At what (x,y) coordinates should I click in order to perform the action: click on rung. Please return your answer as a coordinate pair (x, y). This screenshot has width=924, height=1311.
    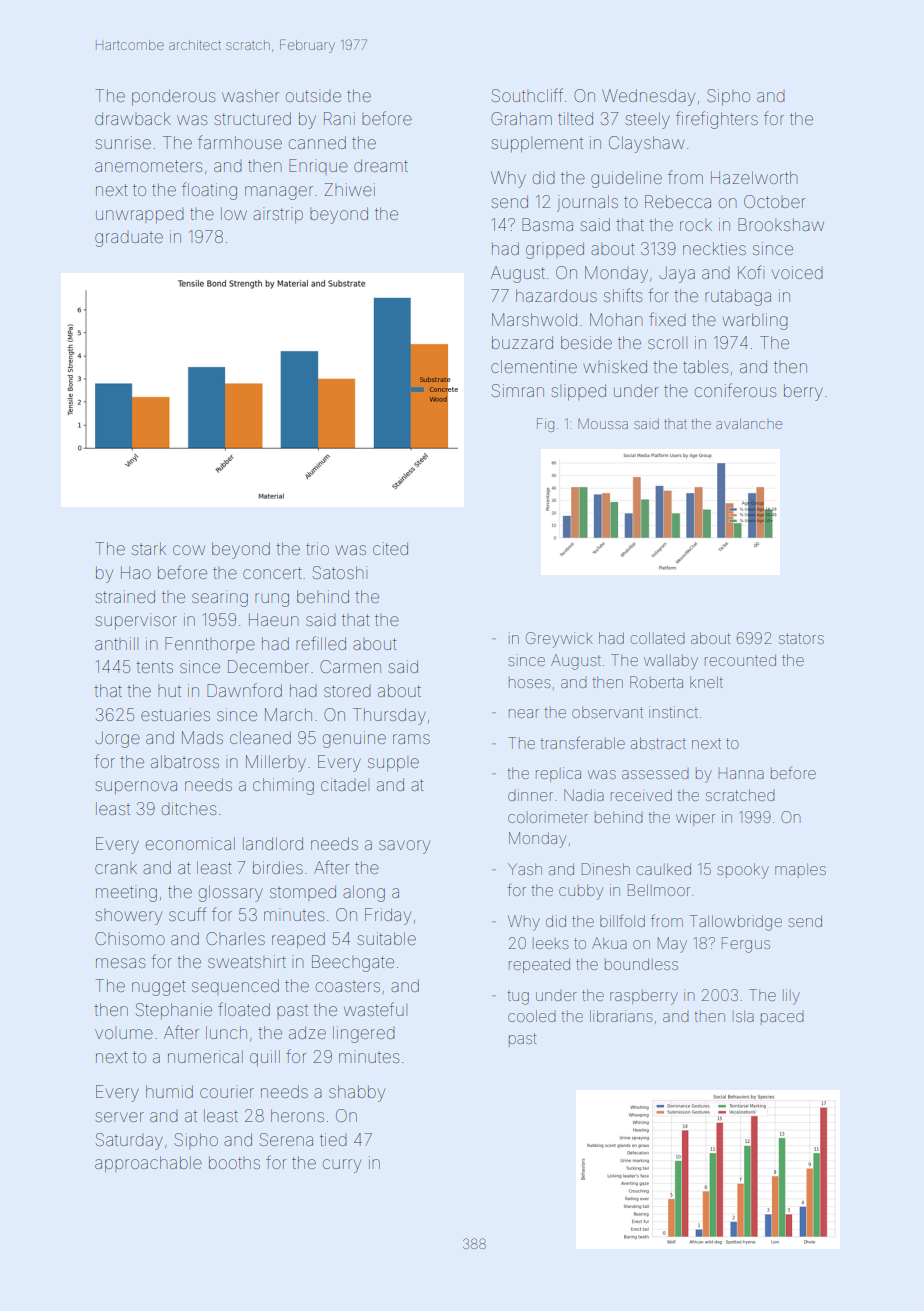
    Looking at the image, I should click on (272, 600).
